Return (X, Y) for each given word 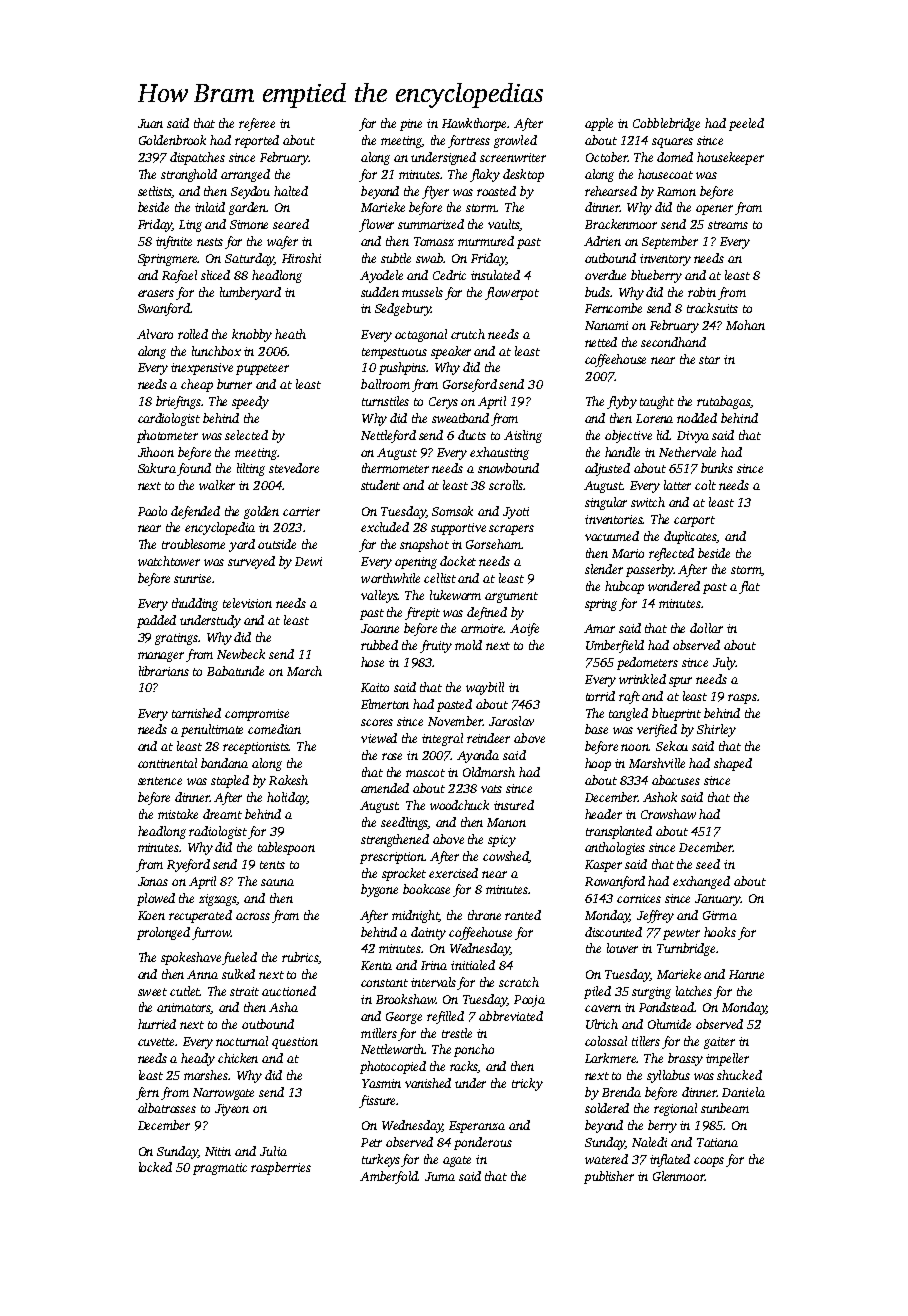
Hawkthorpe (475, 124)
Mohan (745, 325)
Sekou (672, 746)
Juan (150, 123)
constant (384, 983)
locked (155, 1167)
